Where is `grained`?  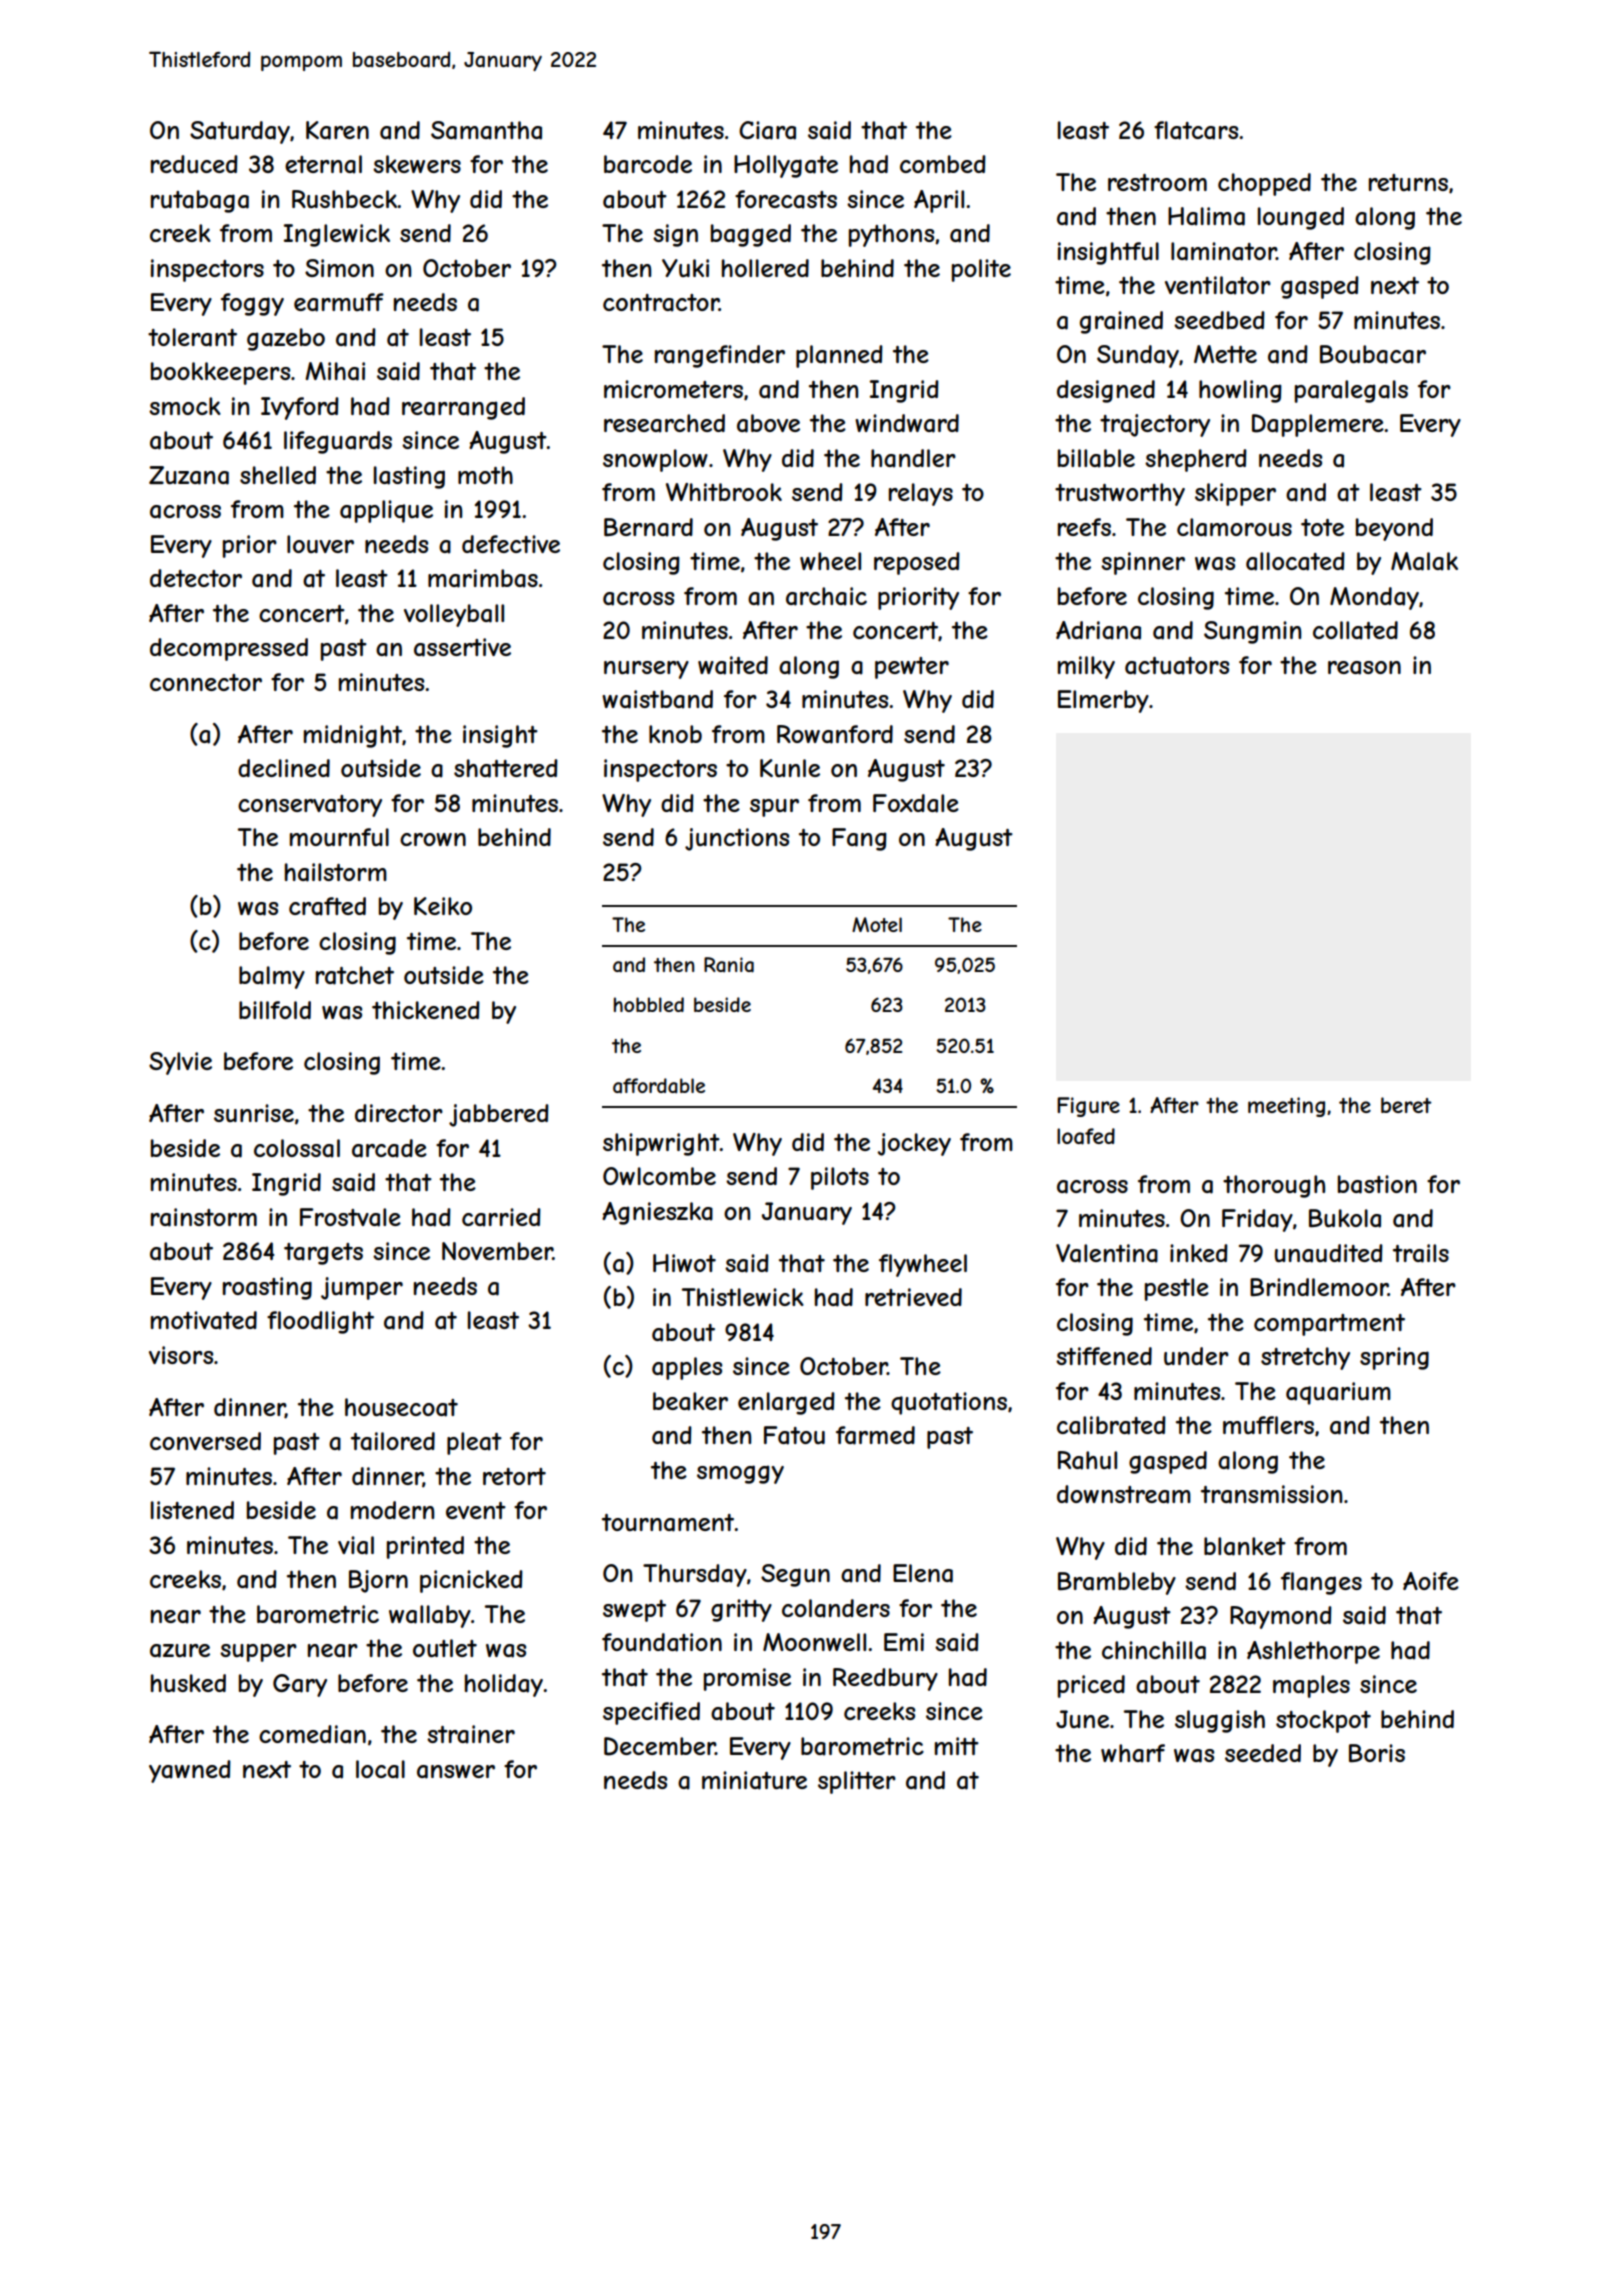 grained is located at coordinates (1121, 322).
